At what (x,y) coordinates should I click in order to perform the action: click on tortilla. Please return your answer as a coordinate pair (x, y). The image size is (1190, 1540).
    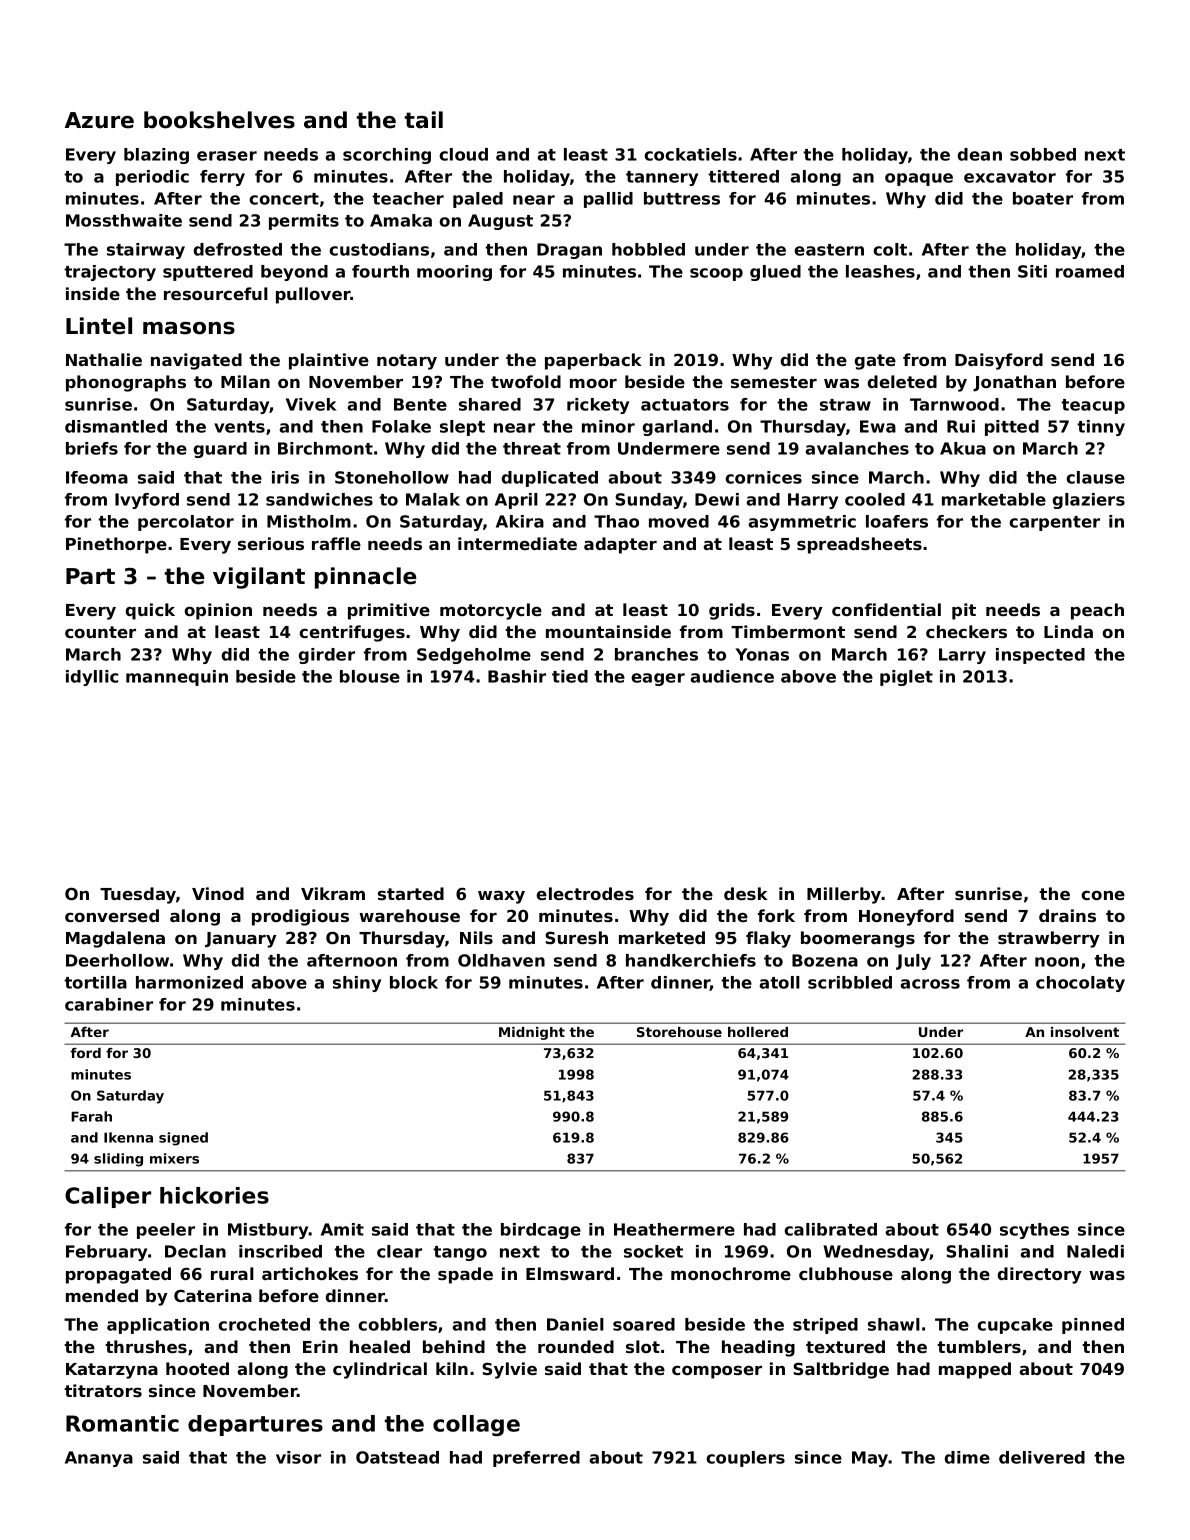
    Looking at the image, I should click on (95, 982).
